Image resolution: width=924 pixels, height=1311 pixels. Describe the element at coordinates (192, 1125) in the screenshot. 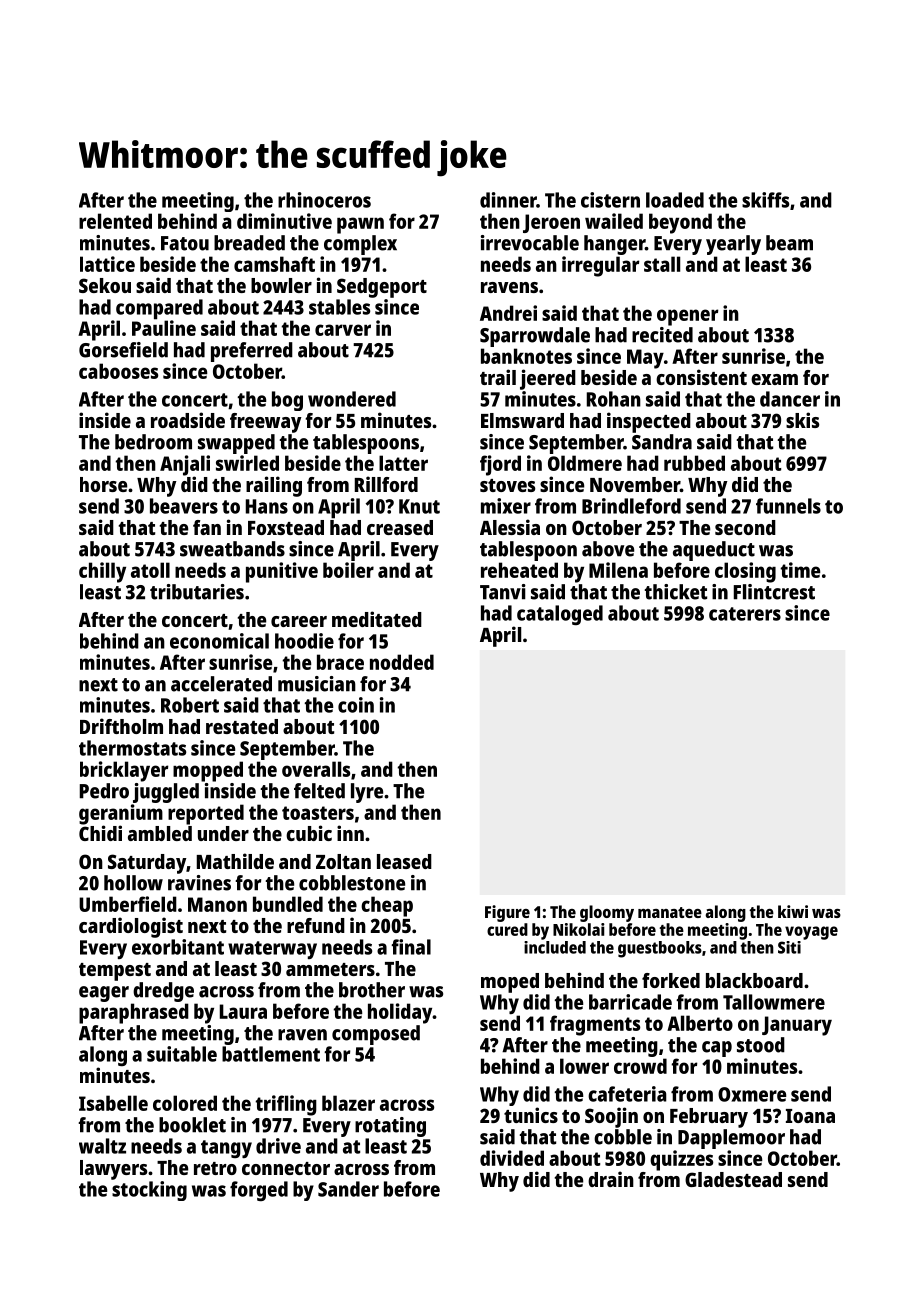

I see `booklet` at that location.
